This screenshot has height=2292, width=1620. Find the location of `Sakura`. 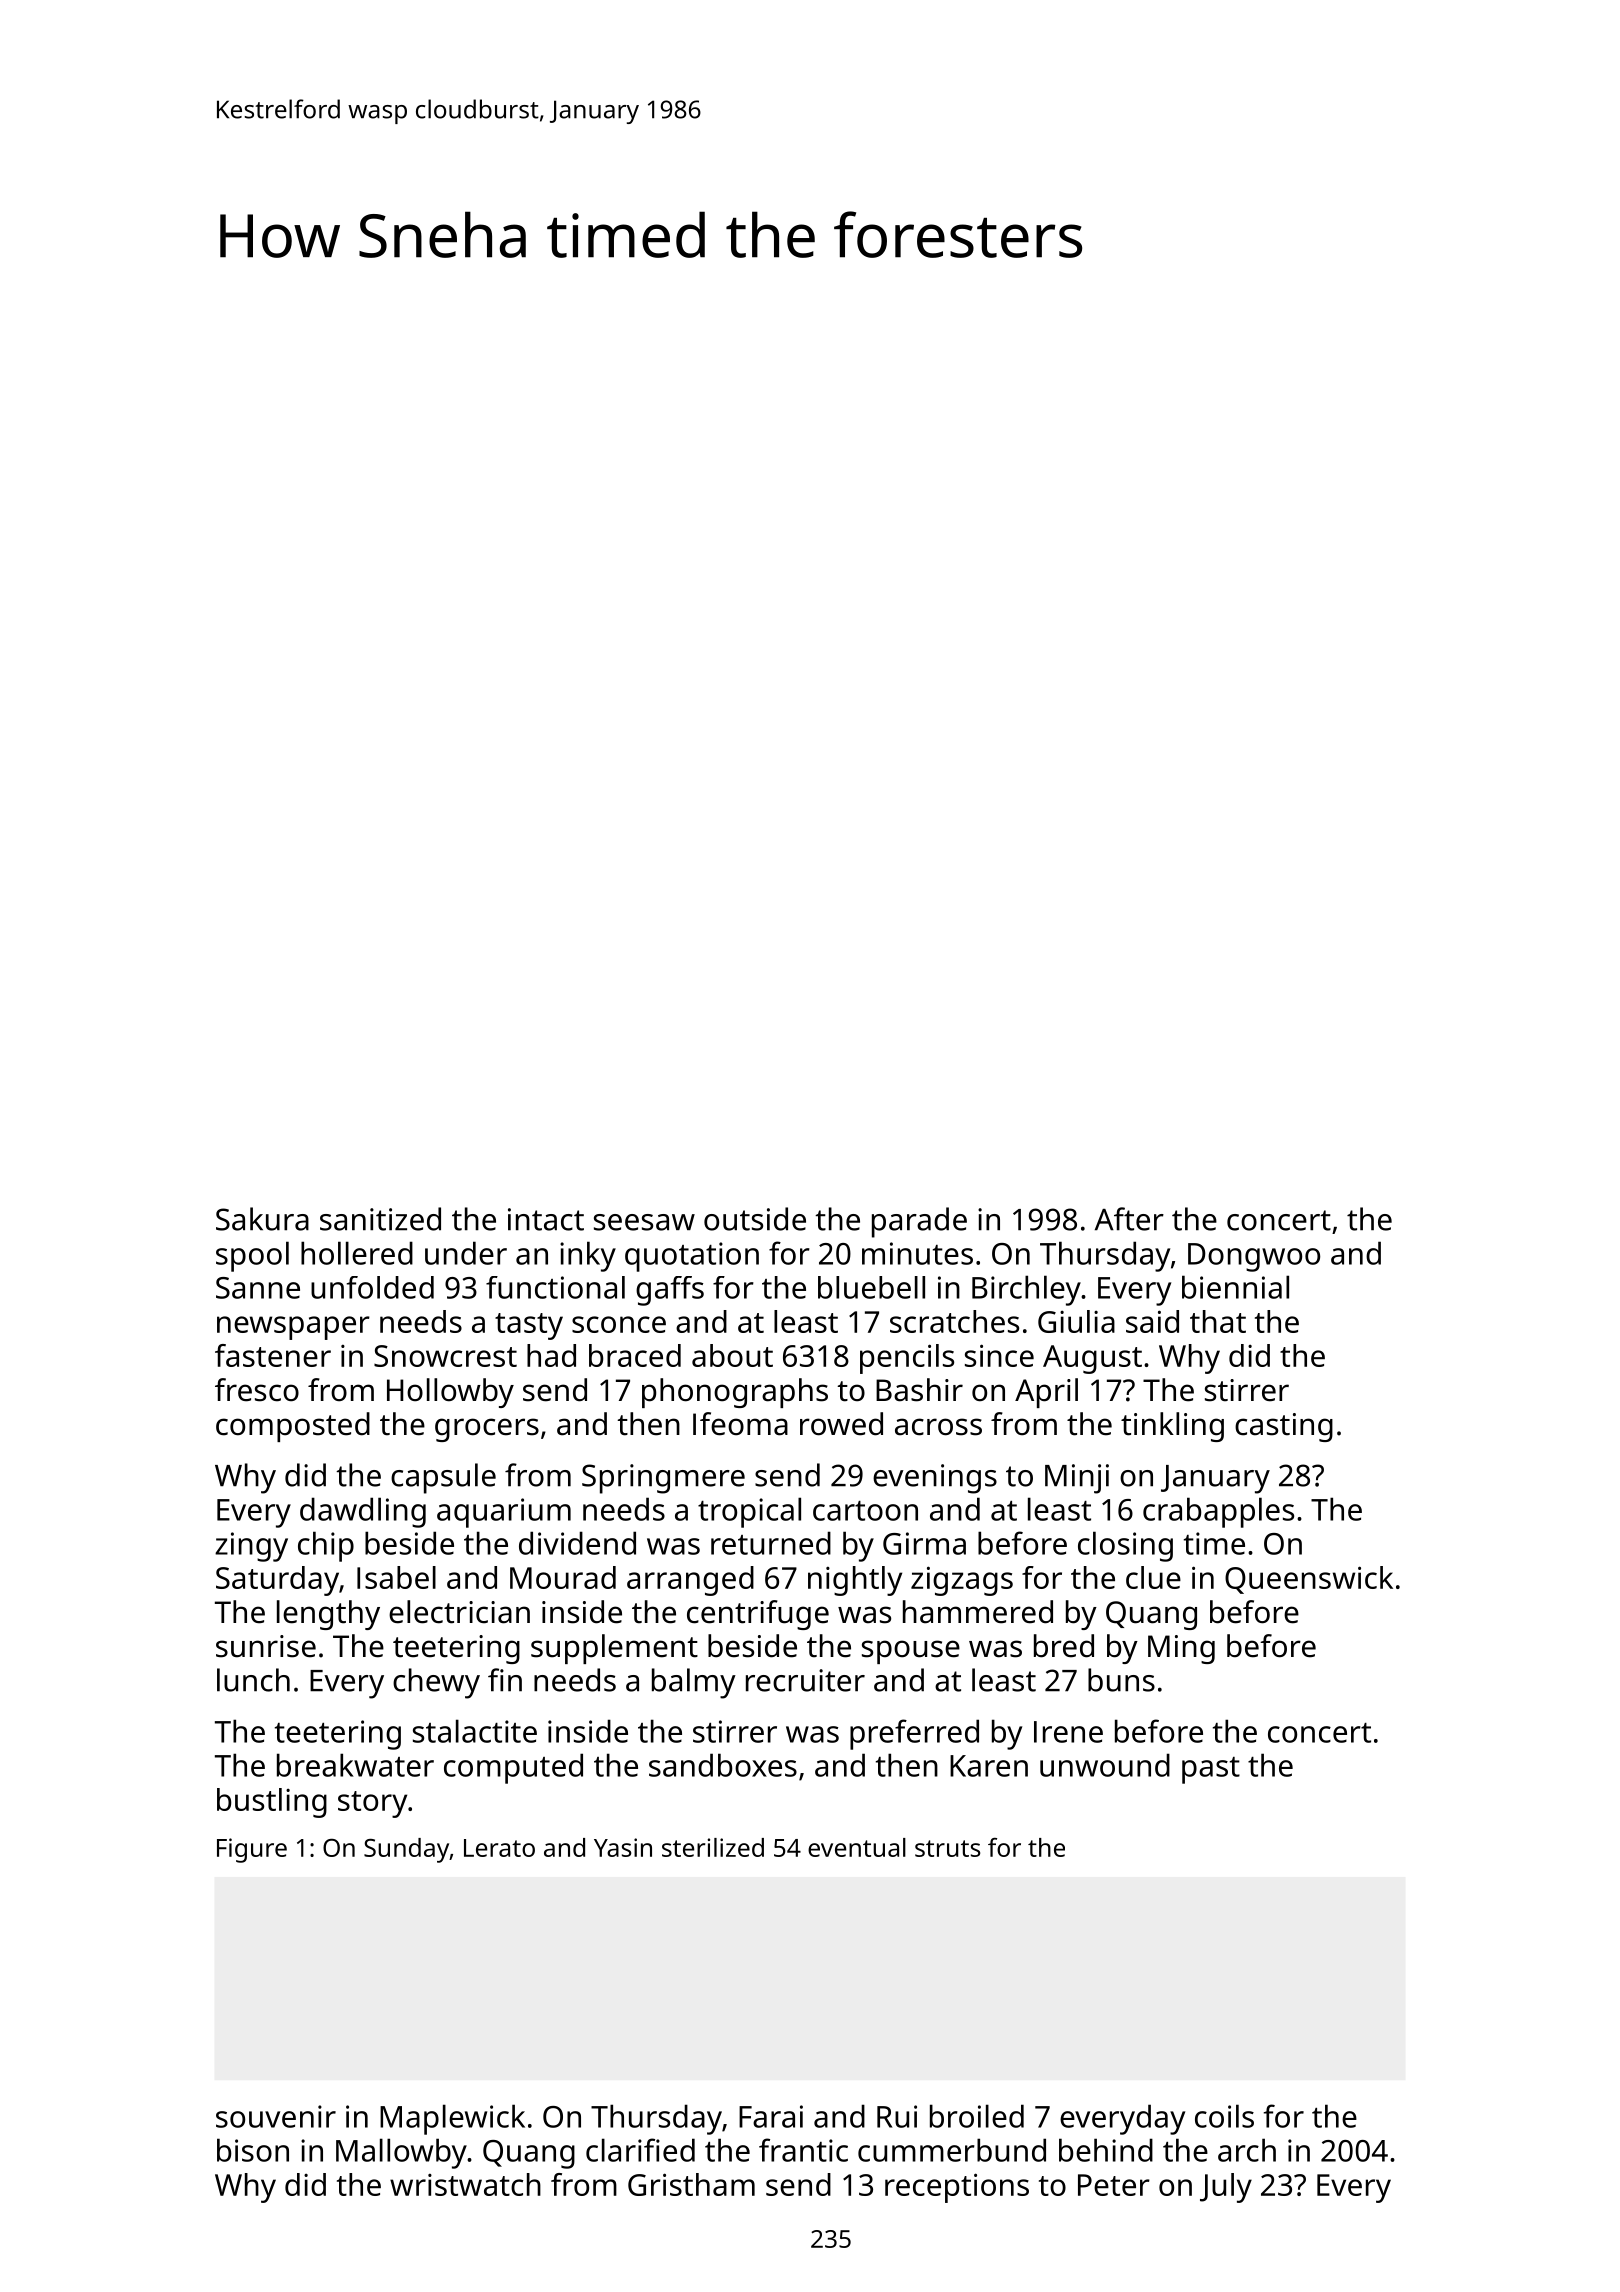

Sakura is located at coordinates (262, 1219).
